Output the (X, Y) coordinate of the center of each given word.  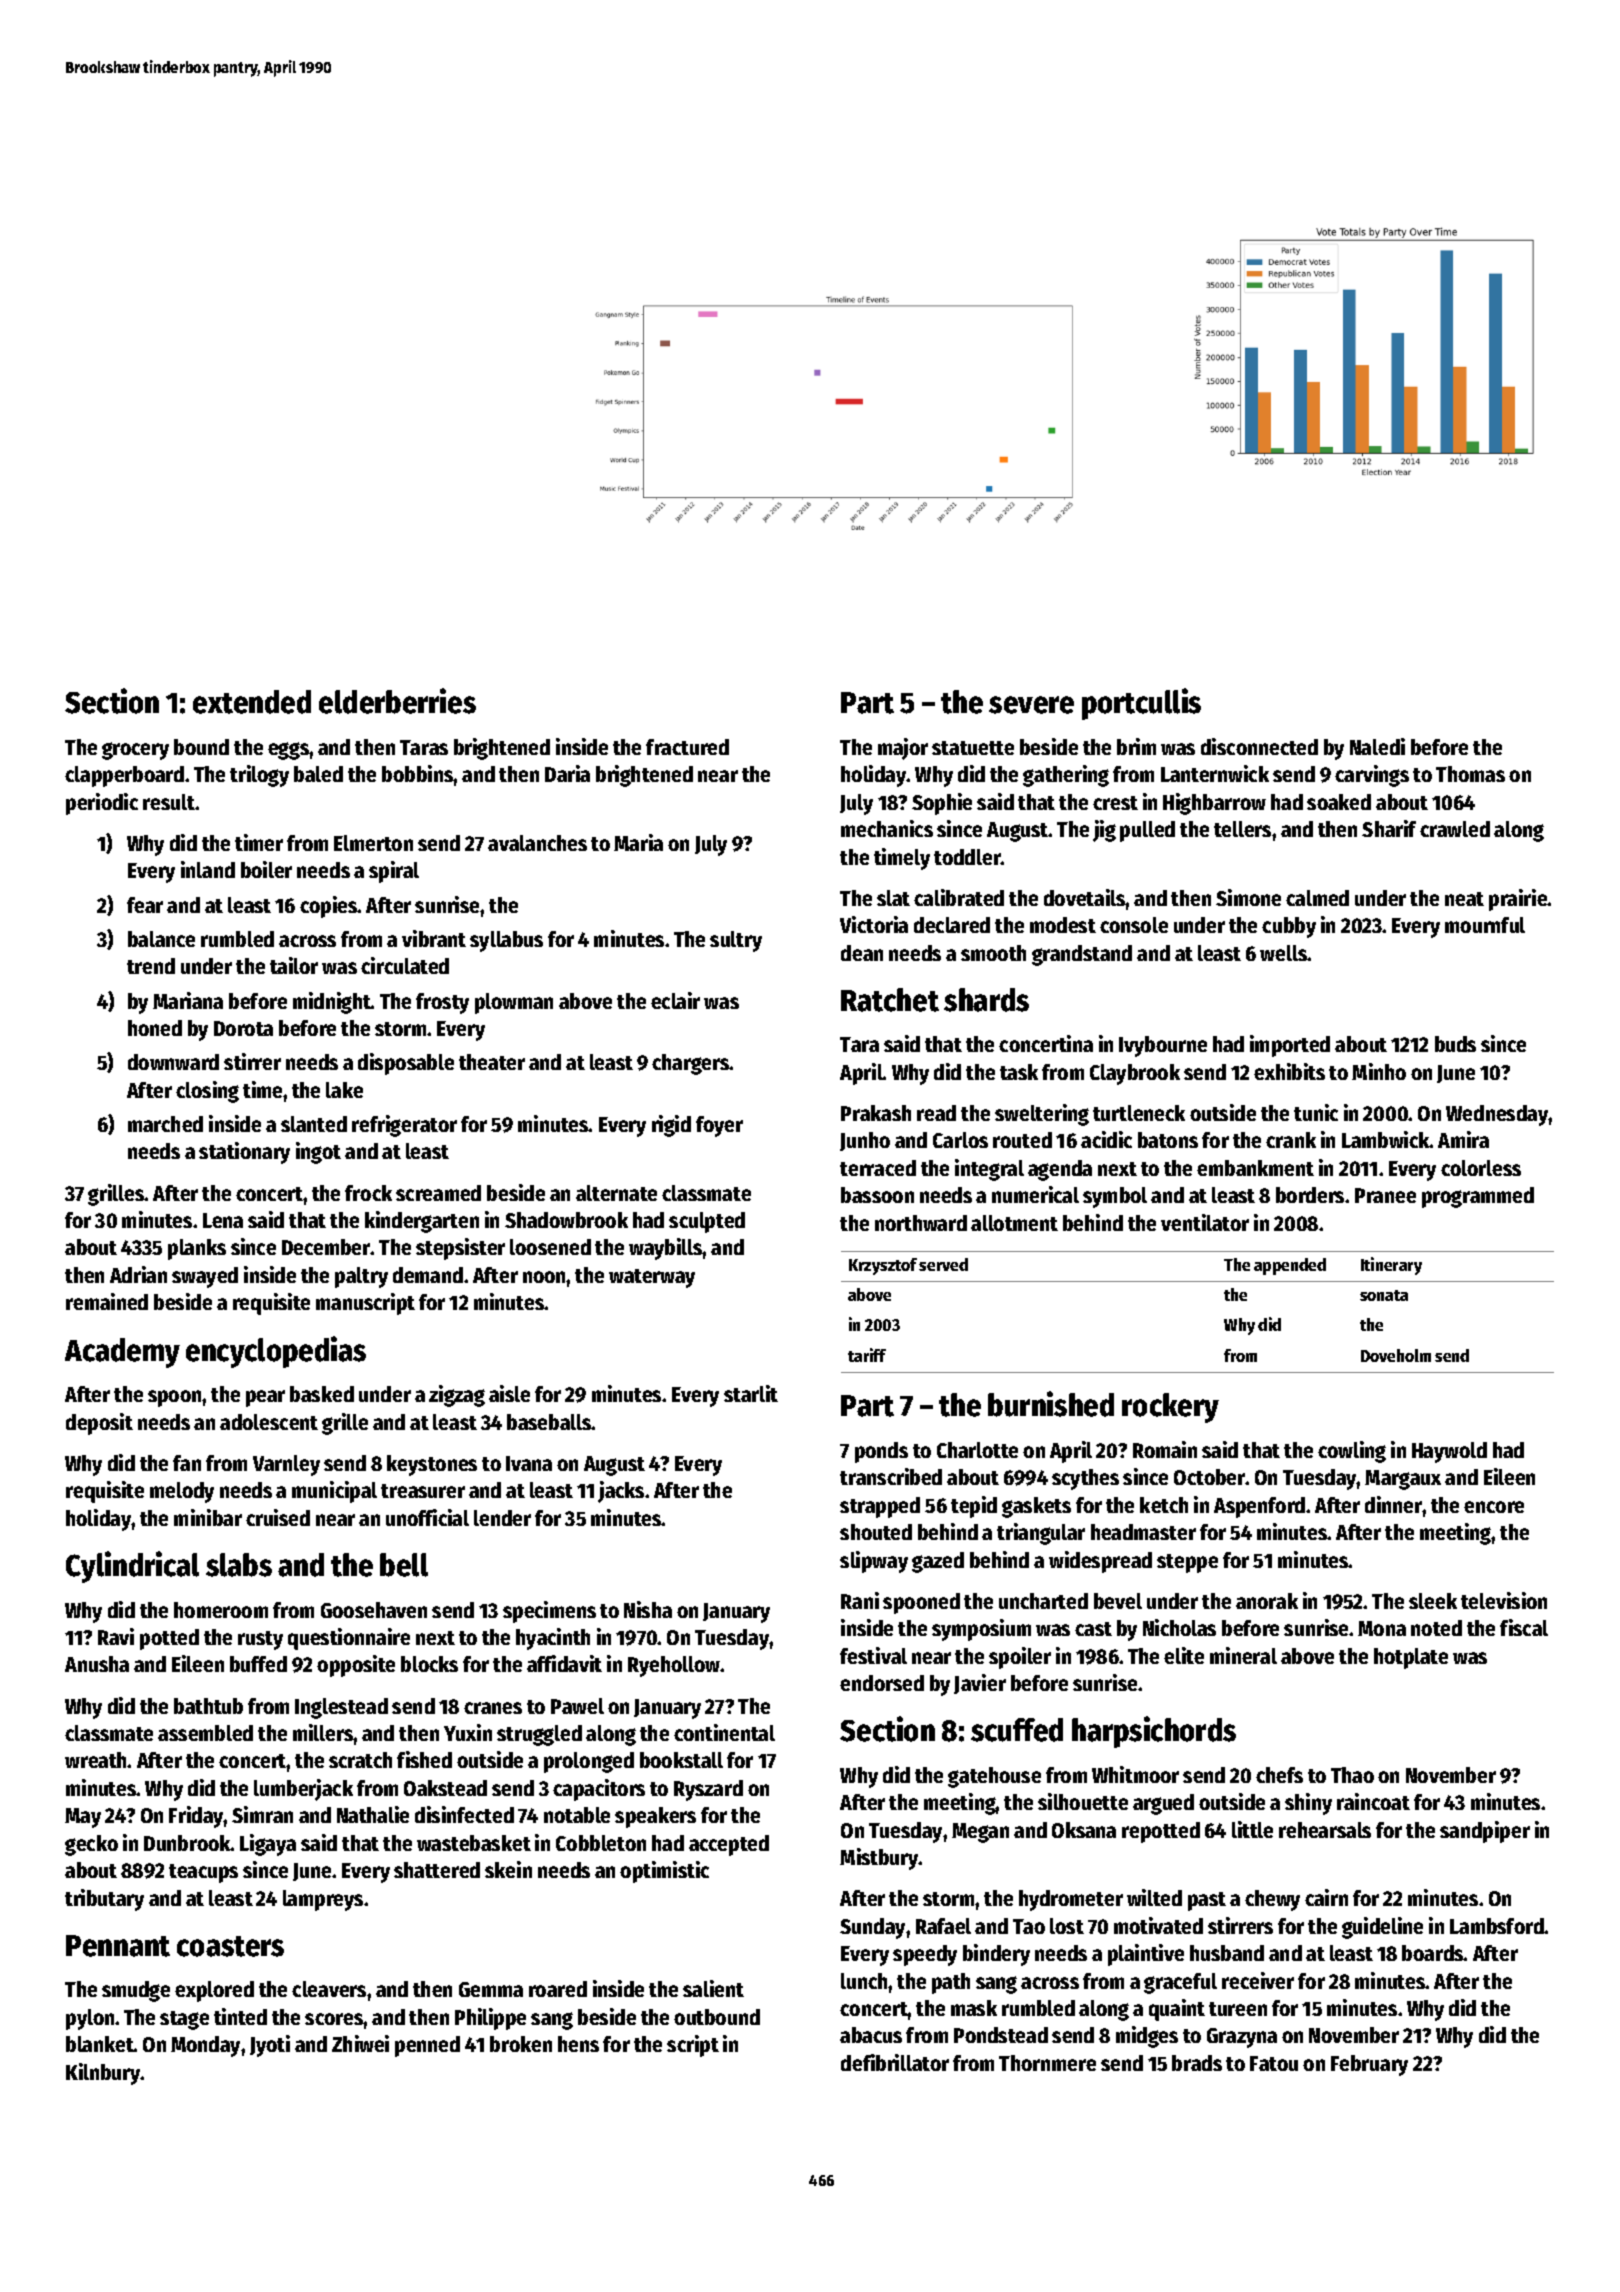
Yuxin (468, 1732)
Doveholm (1396, 1355)
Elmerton (373, 843)
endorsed (882, 1683)
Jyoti (270, 2046)
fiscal (1524, 1627)
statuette (973, 748)
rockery (1170, 1408)
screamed (438, 1193)
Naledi (1377, 746)
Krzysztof (883, 1266)
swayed (205, 1277)
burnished (1051, 1404)
